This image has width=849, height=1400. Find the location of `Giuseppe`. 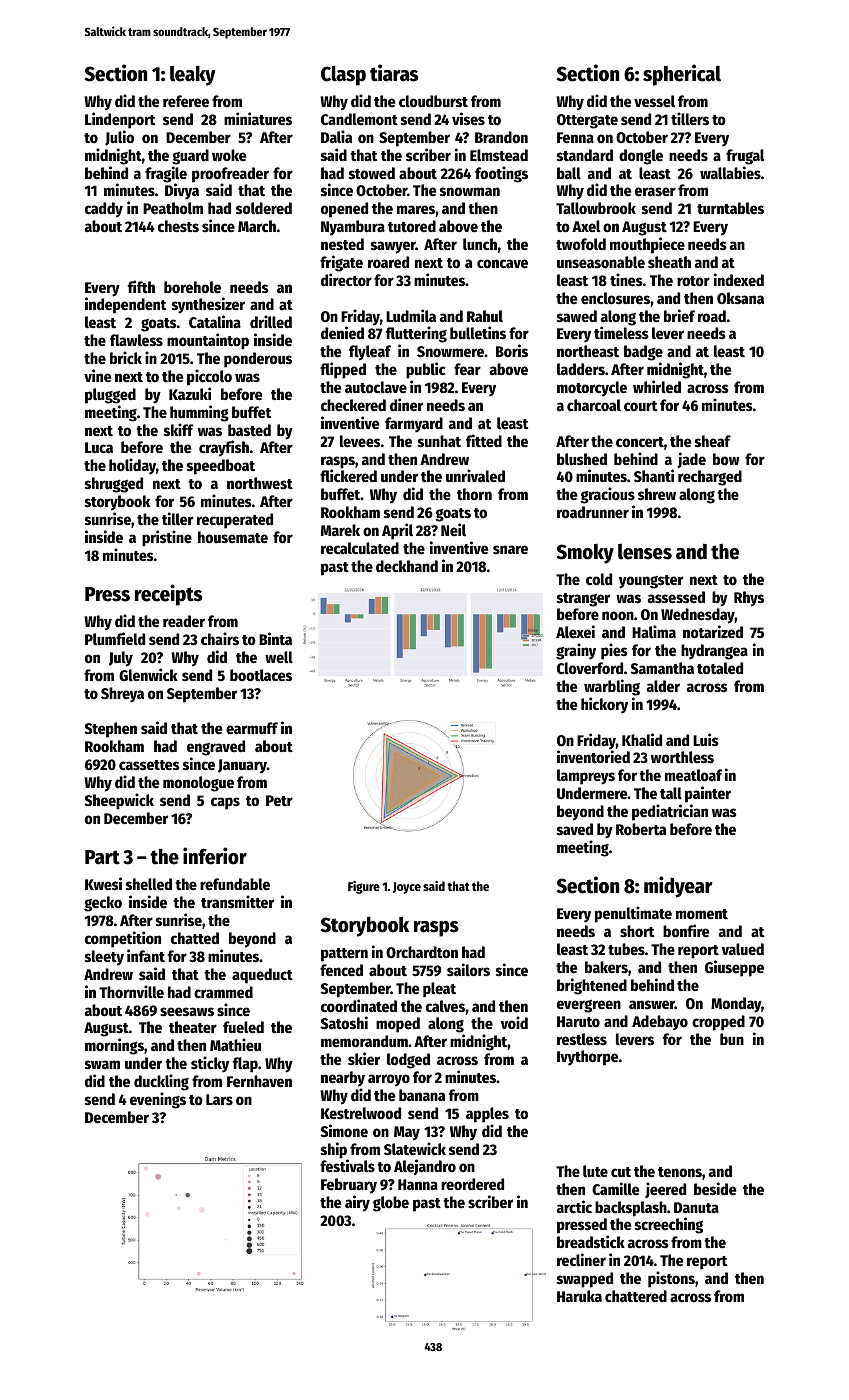

Giuseppe is located at coordinates (734, 968).
